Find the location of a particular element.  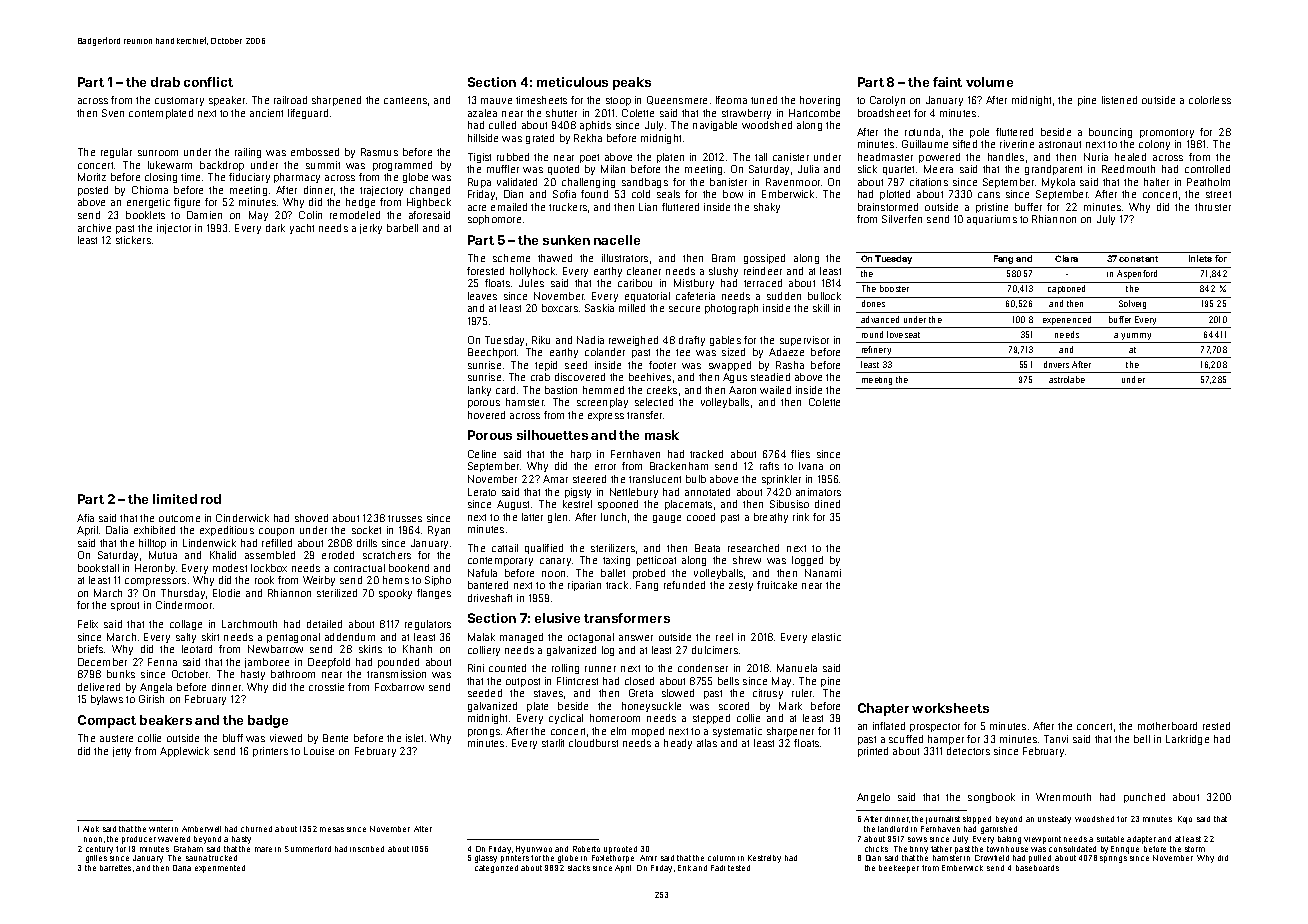

writer is located at coordinates (159, 829).
